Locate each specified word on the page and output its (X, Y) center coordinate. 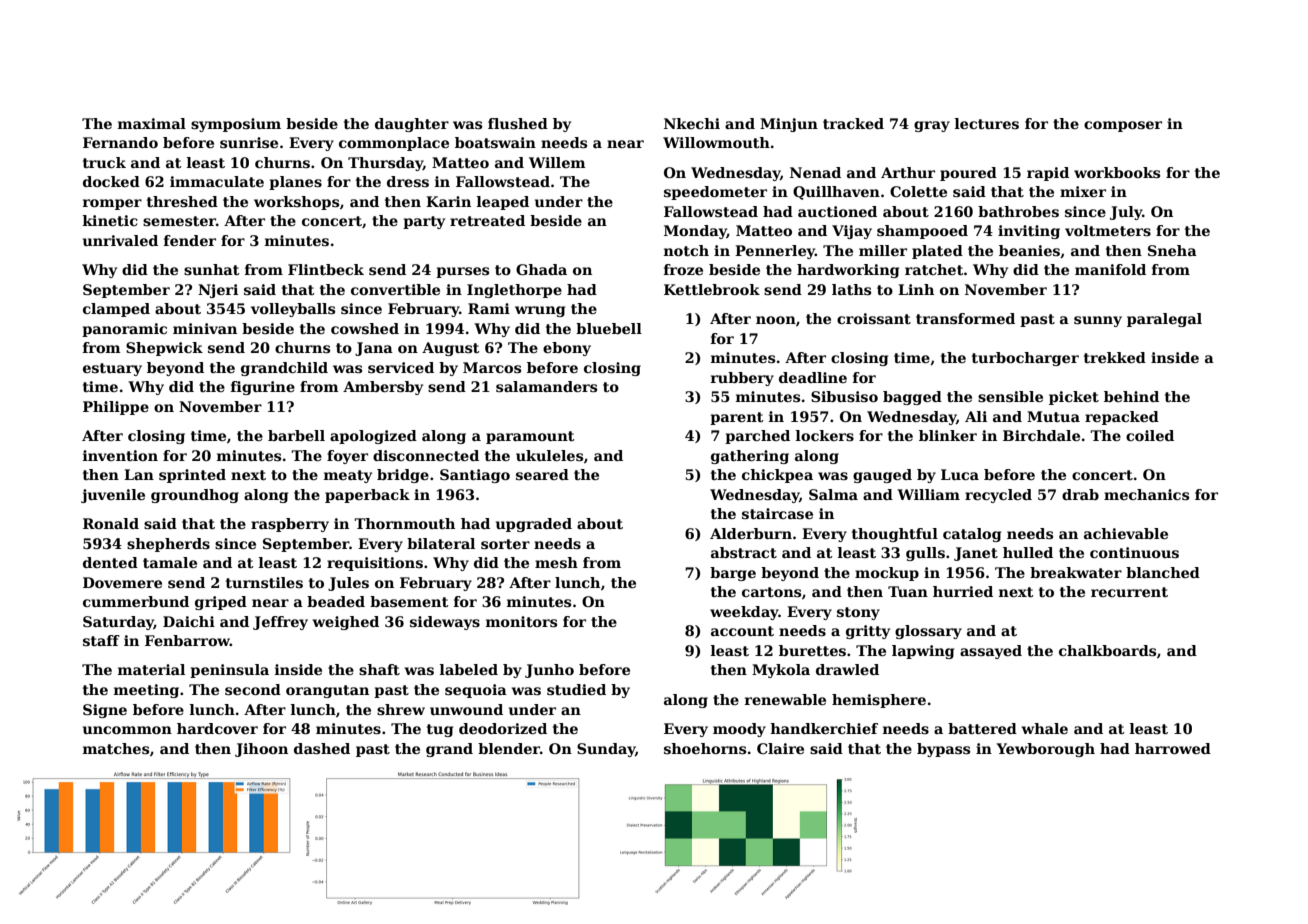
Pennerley (775, 252)
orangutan (327, 691)
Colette (918, 191)
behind (1131, 396)
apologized (373, 437)
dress (408, 181)
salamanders (546, 386)
